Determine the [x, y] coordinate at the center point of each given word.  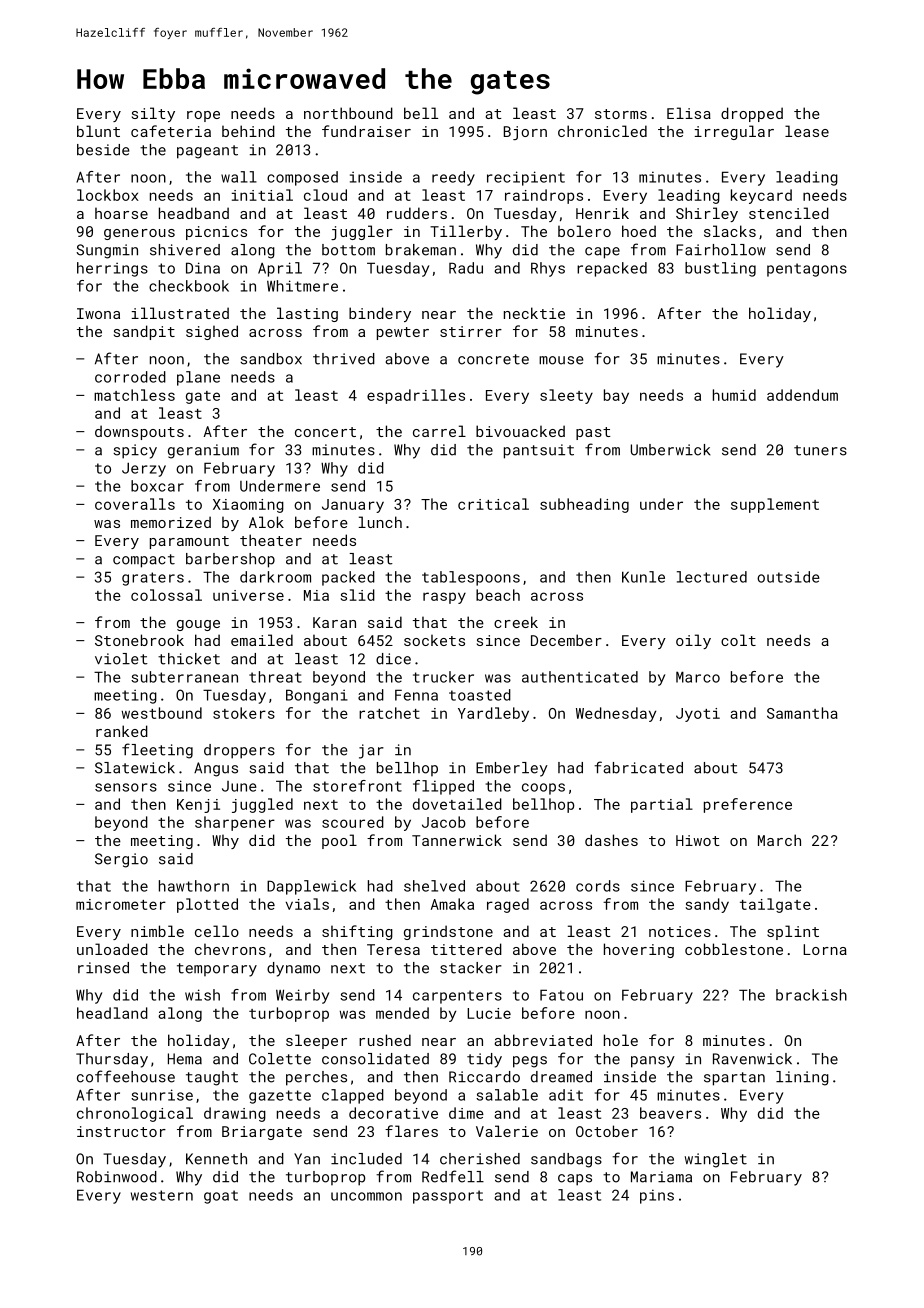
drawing [235, 1114]
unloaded [112, 949]
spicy [135, 451]
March [779, 840]
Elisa [689, 113]
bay [616, 396]
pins [657, 1196]
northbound [348, 113]
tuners [820, 450]
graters [153, 579]
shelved [434, 886]
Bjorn [525, 133]
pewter [403, 333]
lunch [380, 522]
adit [566, 1095]
